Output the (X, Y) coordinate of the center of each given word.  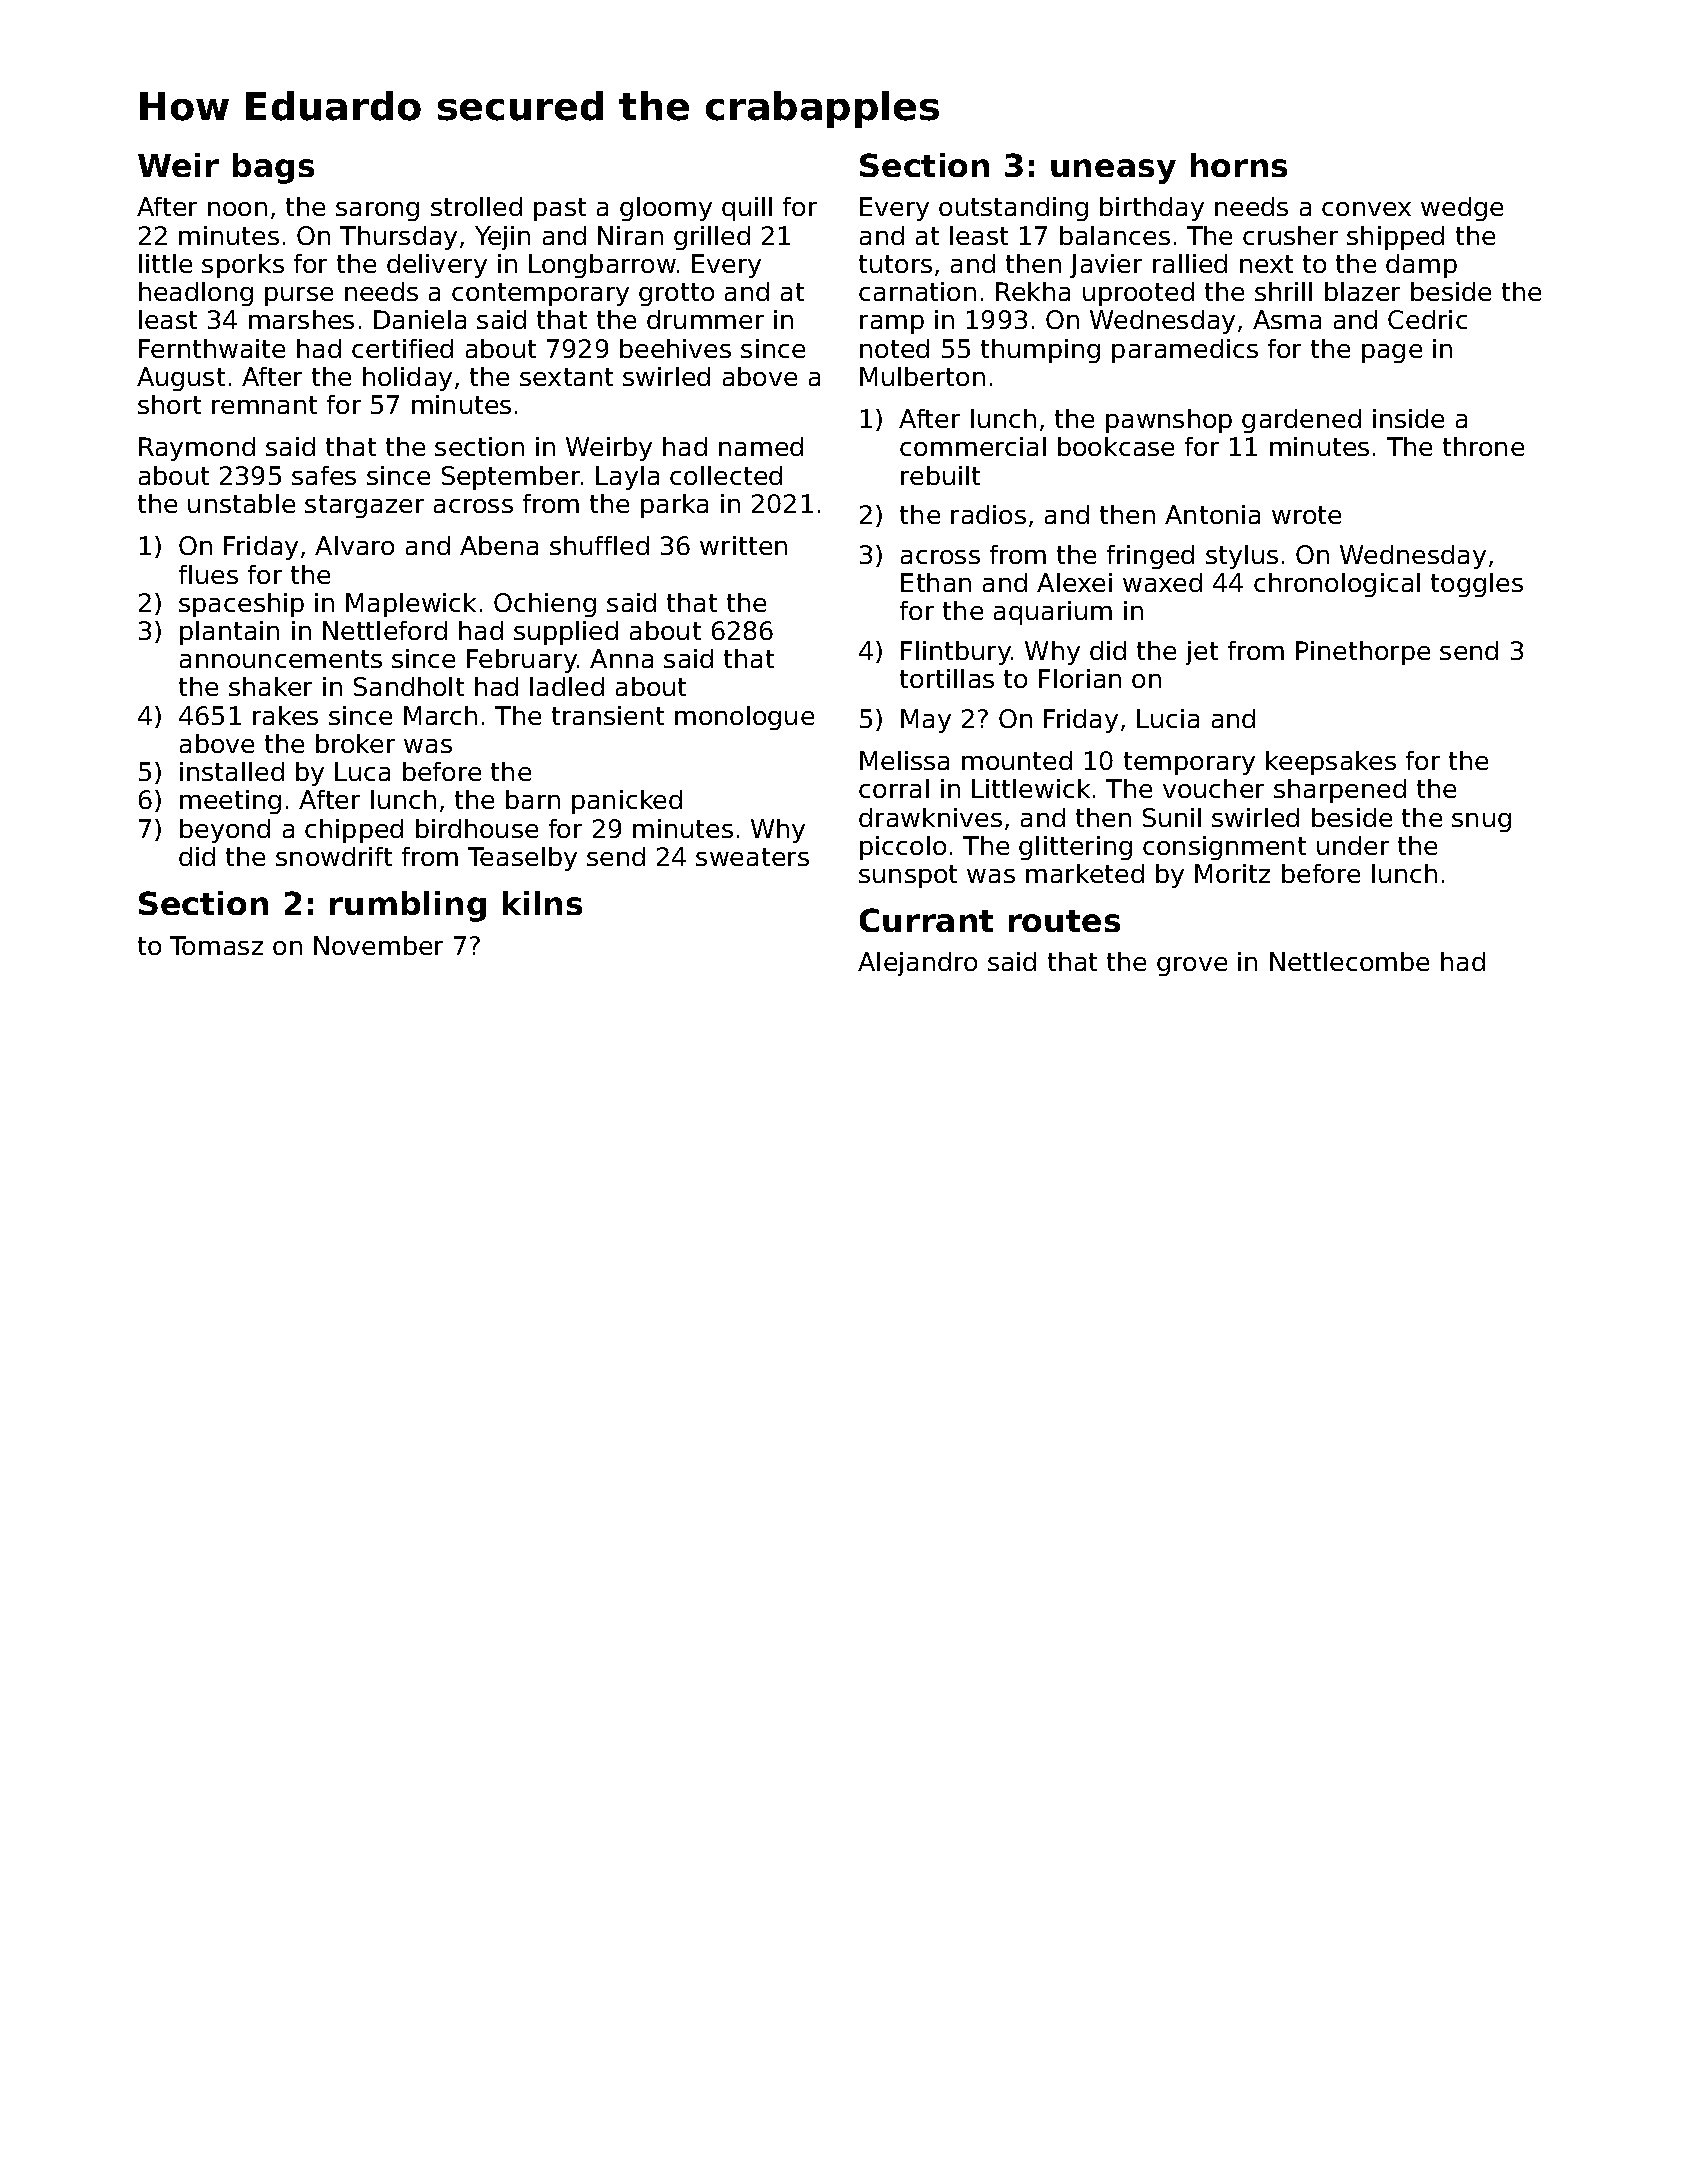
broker (355, 743)
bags (273, 168)
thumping (1040, 351)
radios (988, 514)
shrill (1283, 291)
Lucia (1168, 718)
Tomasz (216, 945)
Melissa (904, 760)
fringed (1150, 557)
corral (894, 788)
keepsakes (1331, 763)
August (181, 379)
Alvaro (354, 545)
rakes (285, 715)
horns (1239, 165)
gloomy (666, 209)
